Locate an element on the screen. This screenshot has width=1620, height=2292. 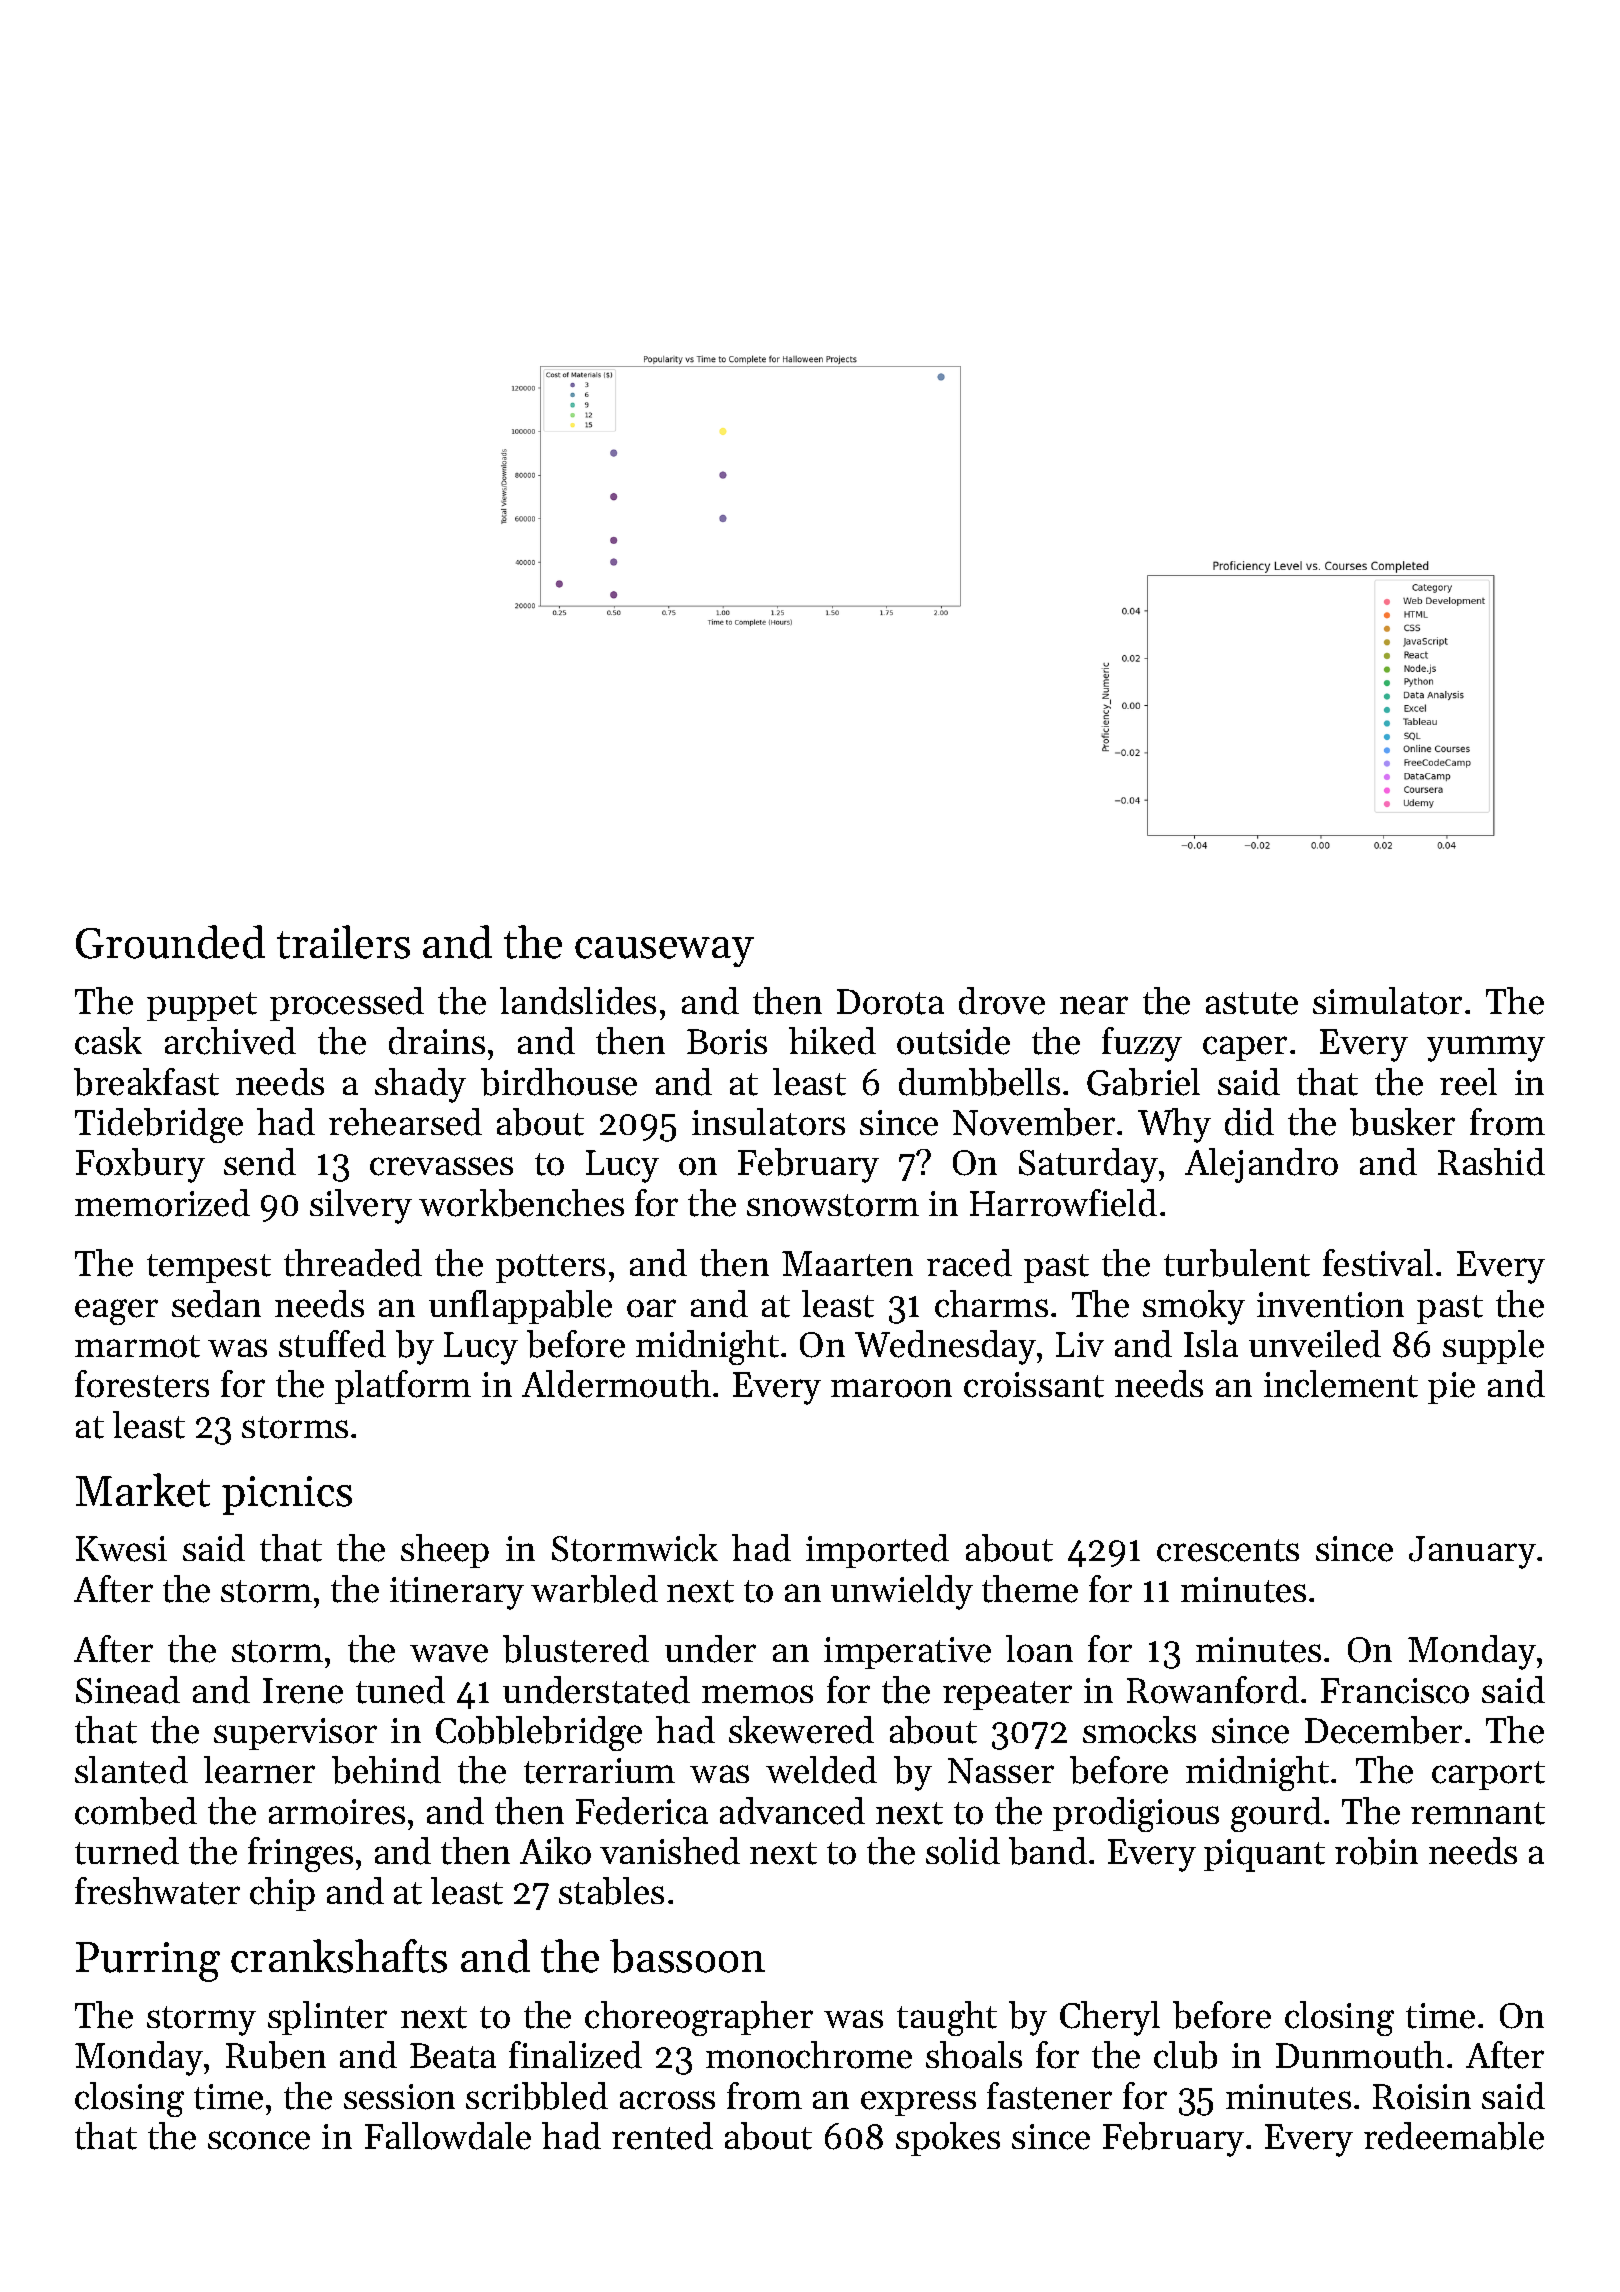
insulators is located at coordinates (768, 1122).
